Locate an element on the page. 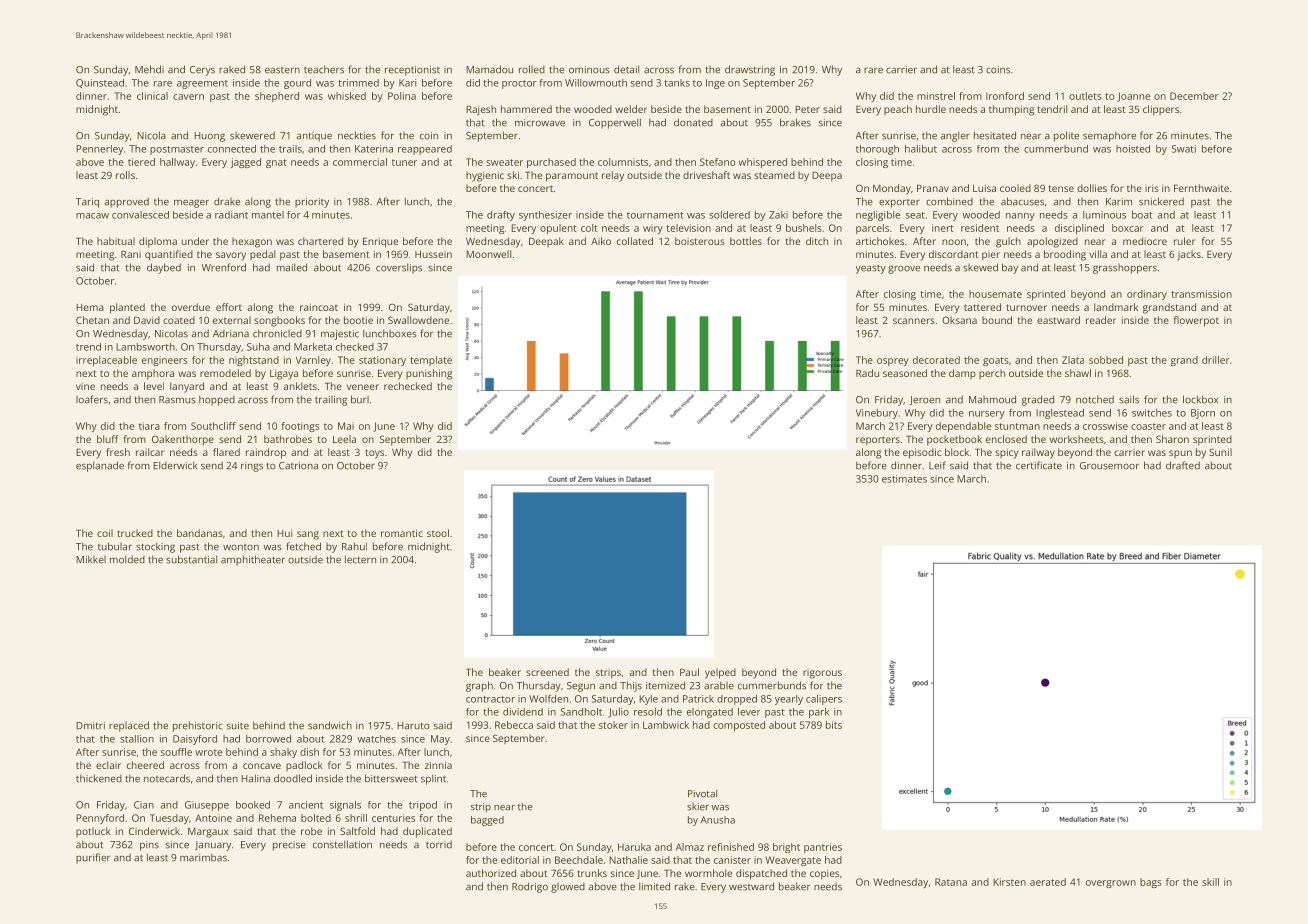  Joanne is located at coordinates (1133, 97).
